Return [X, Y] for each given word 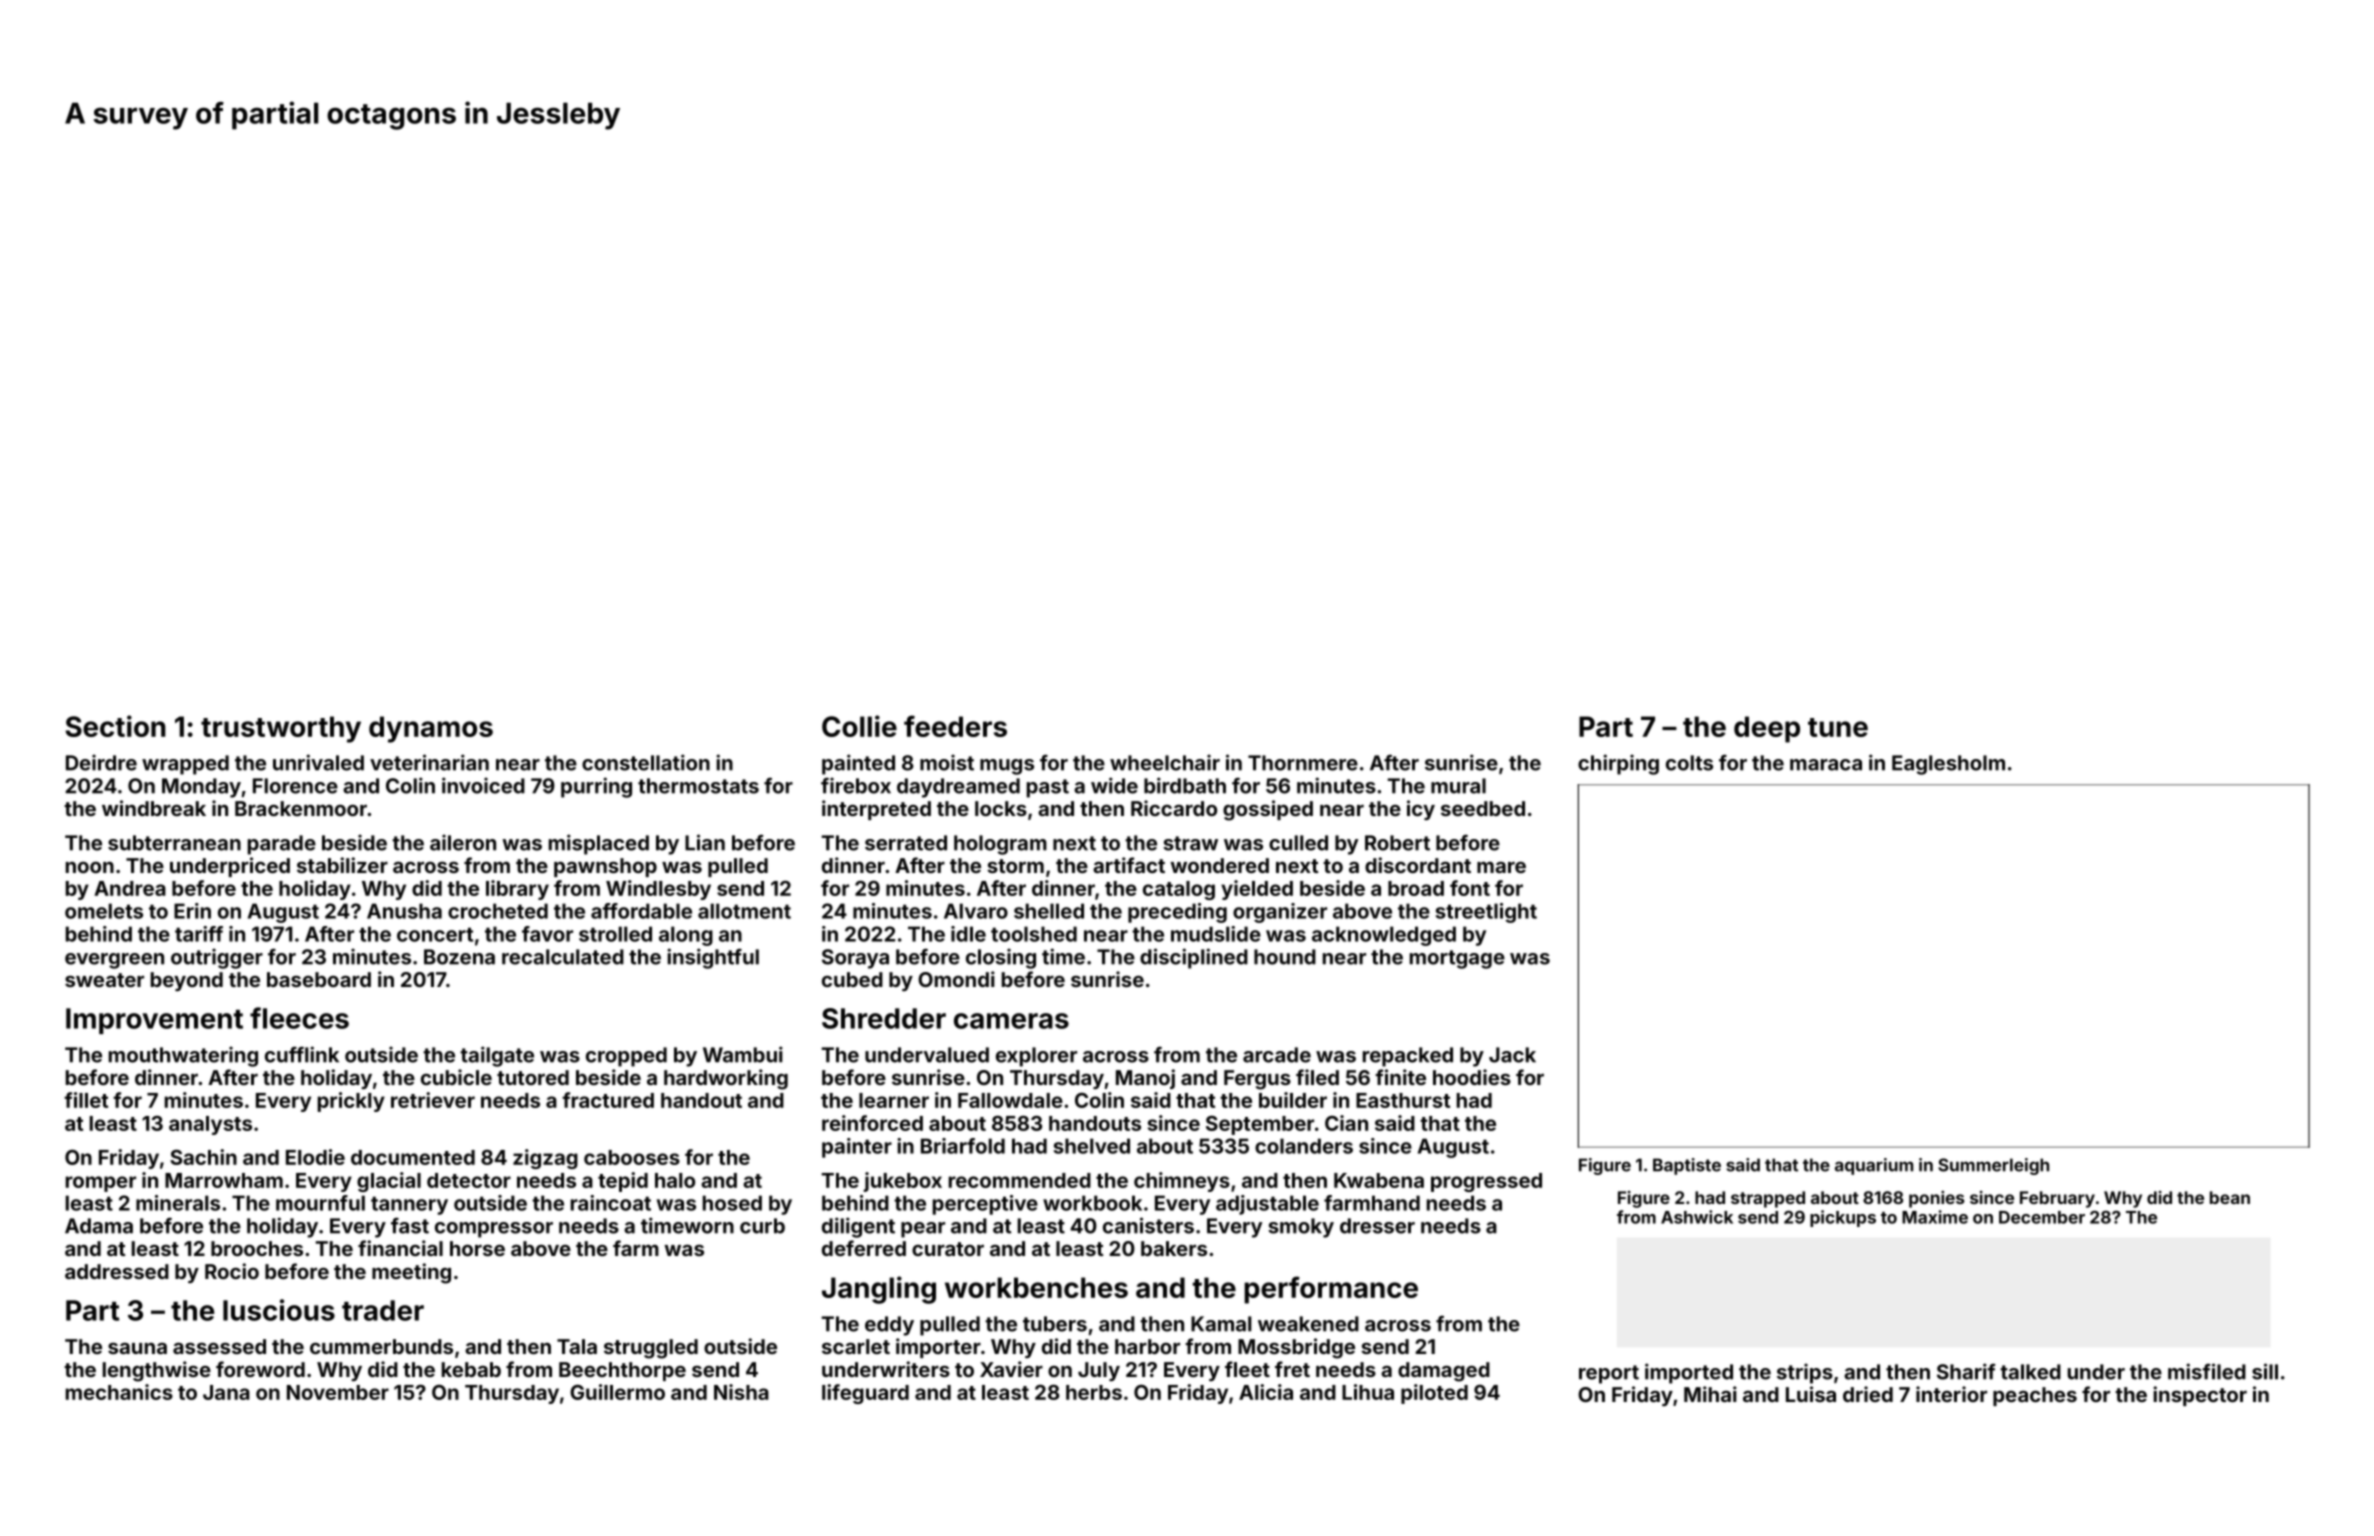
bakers [1174, 1248]
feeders [955, 726]
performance [1331, 1290]
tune [1838, 727]
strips [1805, 1373]
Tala [577, 1346]
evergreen [114, 961]
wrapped [185, 765]
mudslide [1216, 934]
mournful [320, 1203]
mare [1501, 867]
